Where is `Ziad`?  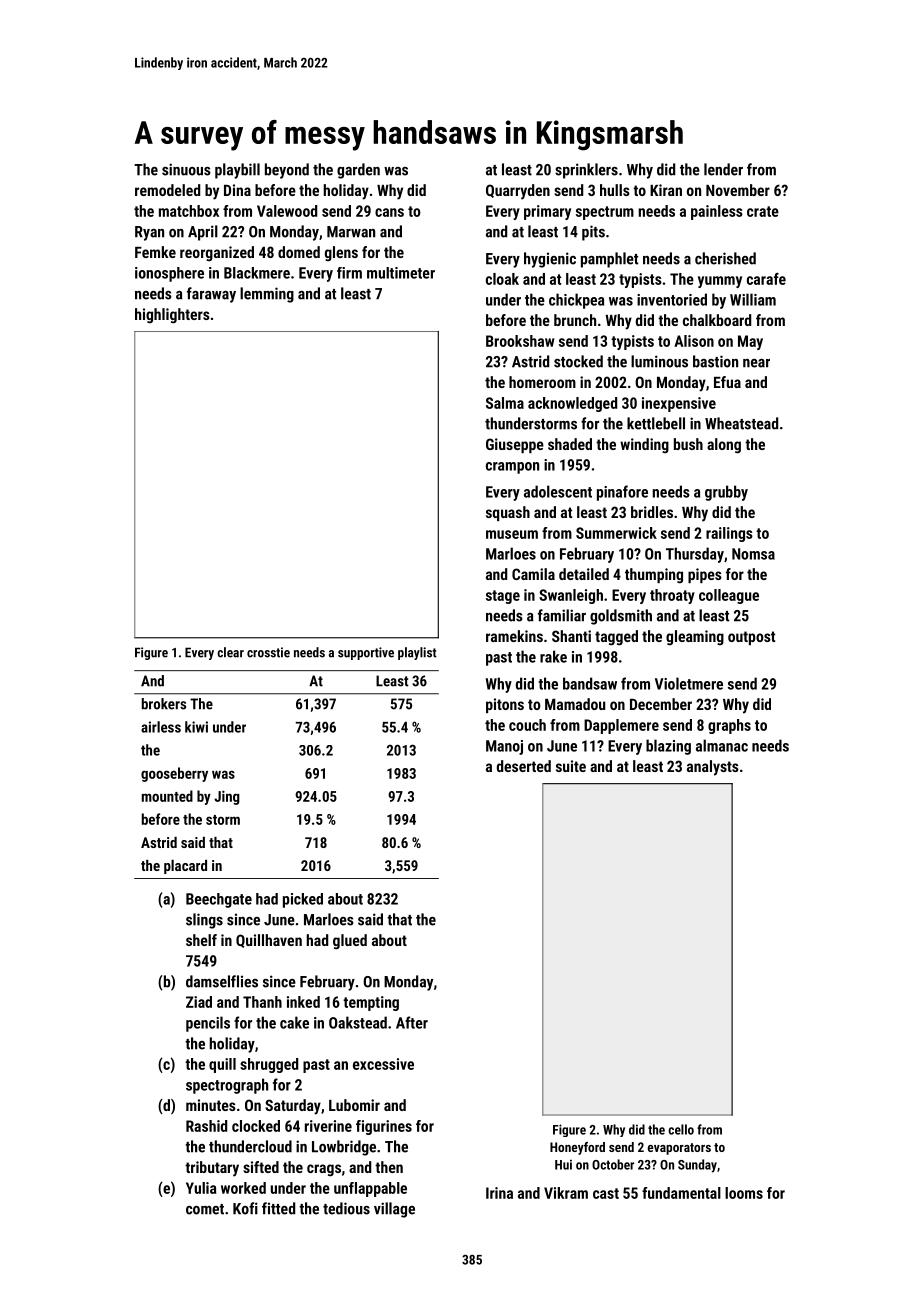
Ziad is located at coordinates (199, 1002).
